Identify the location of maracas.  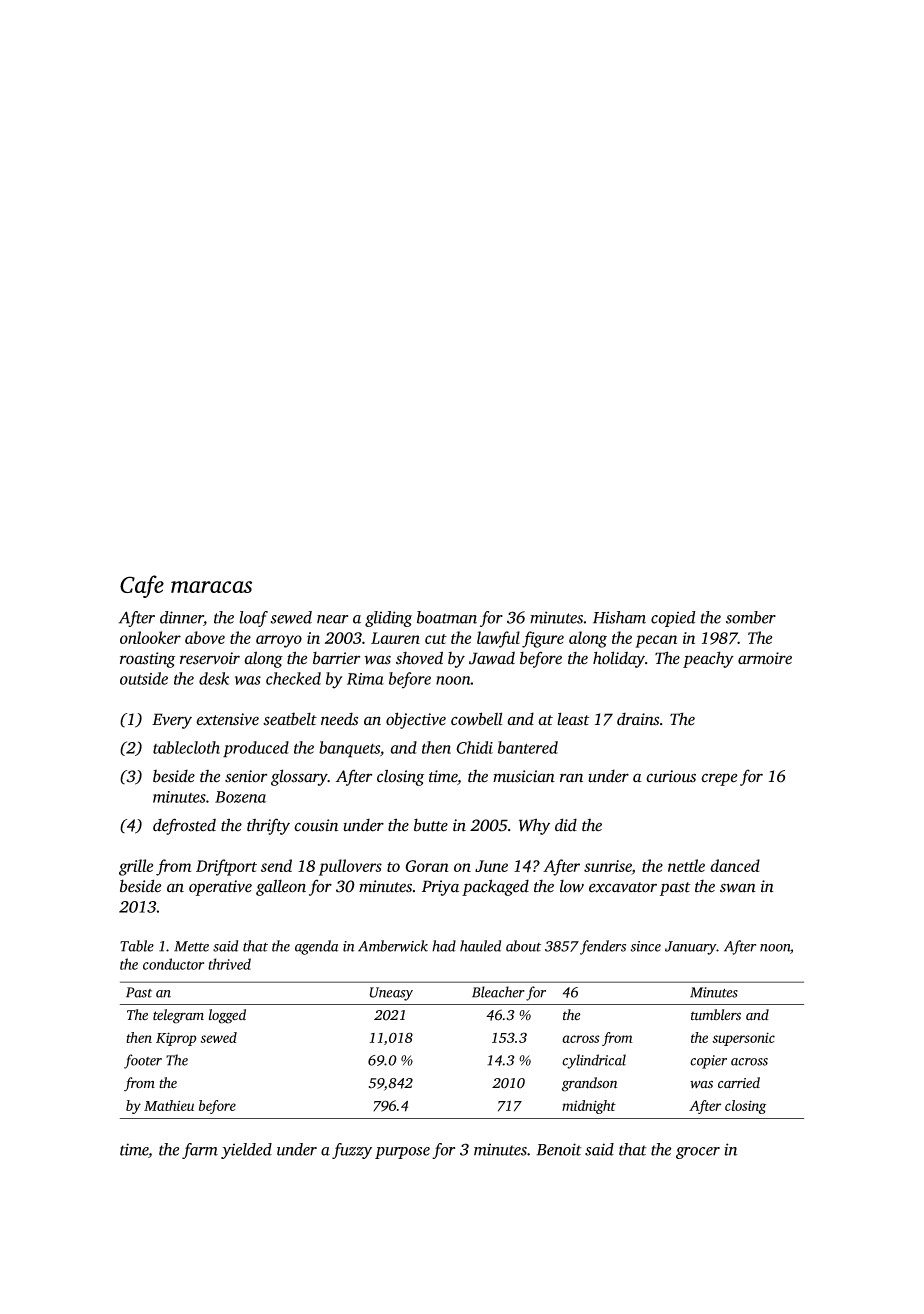
(211, 587).
